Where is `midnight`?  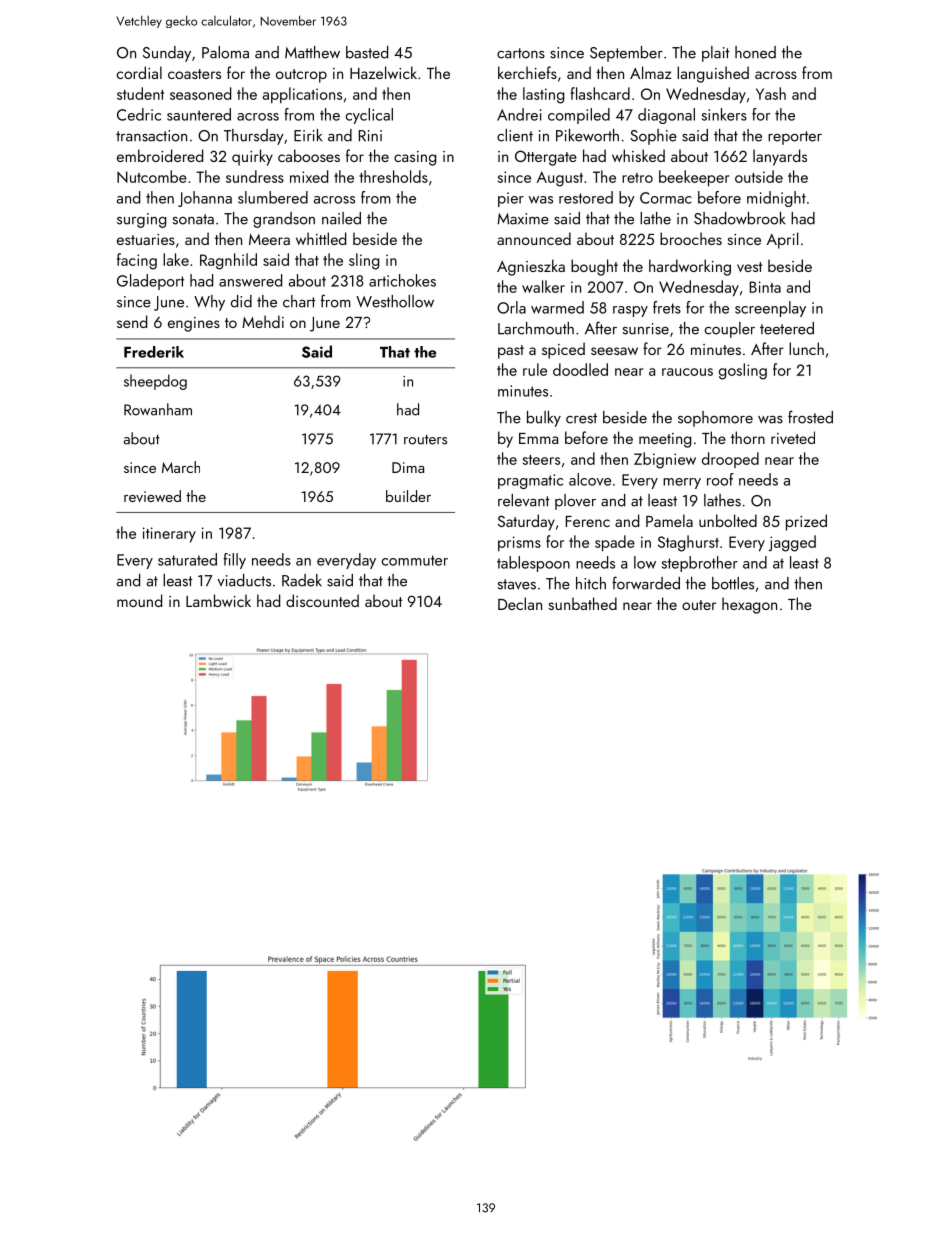
midnight is located at coordinates (776, 199).
